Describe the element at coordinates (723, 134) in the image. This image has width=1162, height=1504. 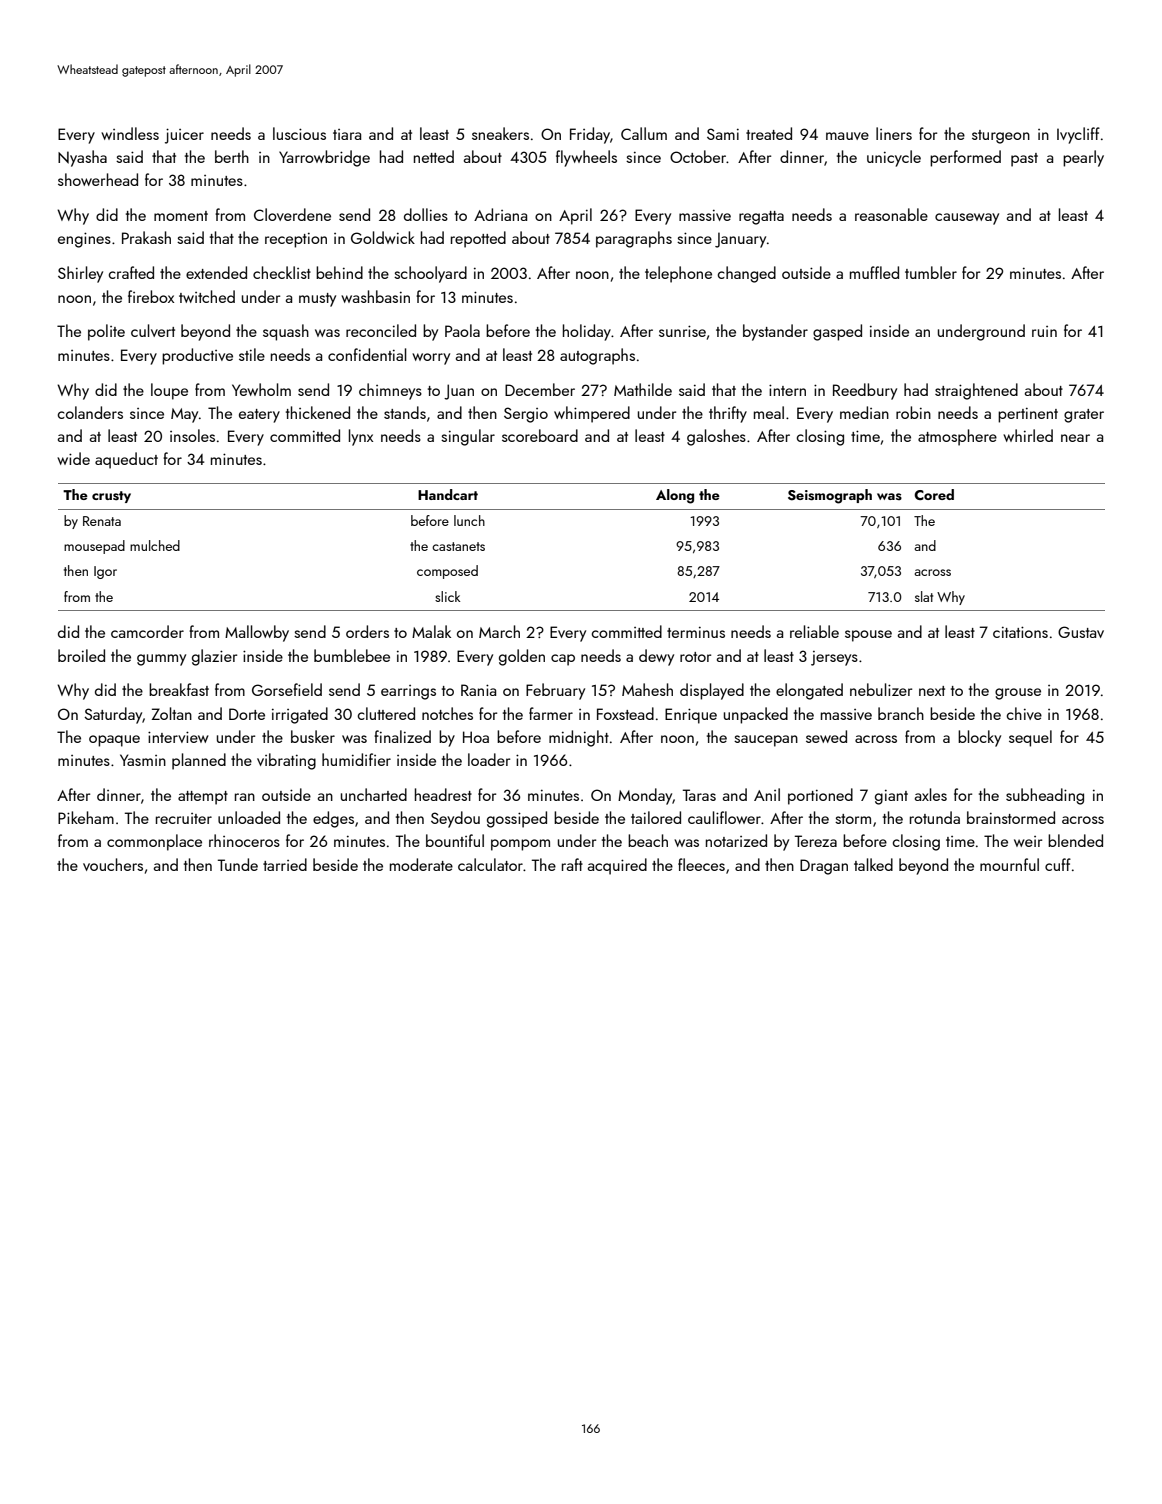
I see `Sami` at that location.
